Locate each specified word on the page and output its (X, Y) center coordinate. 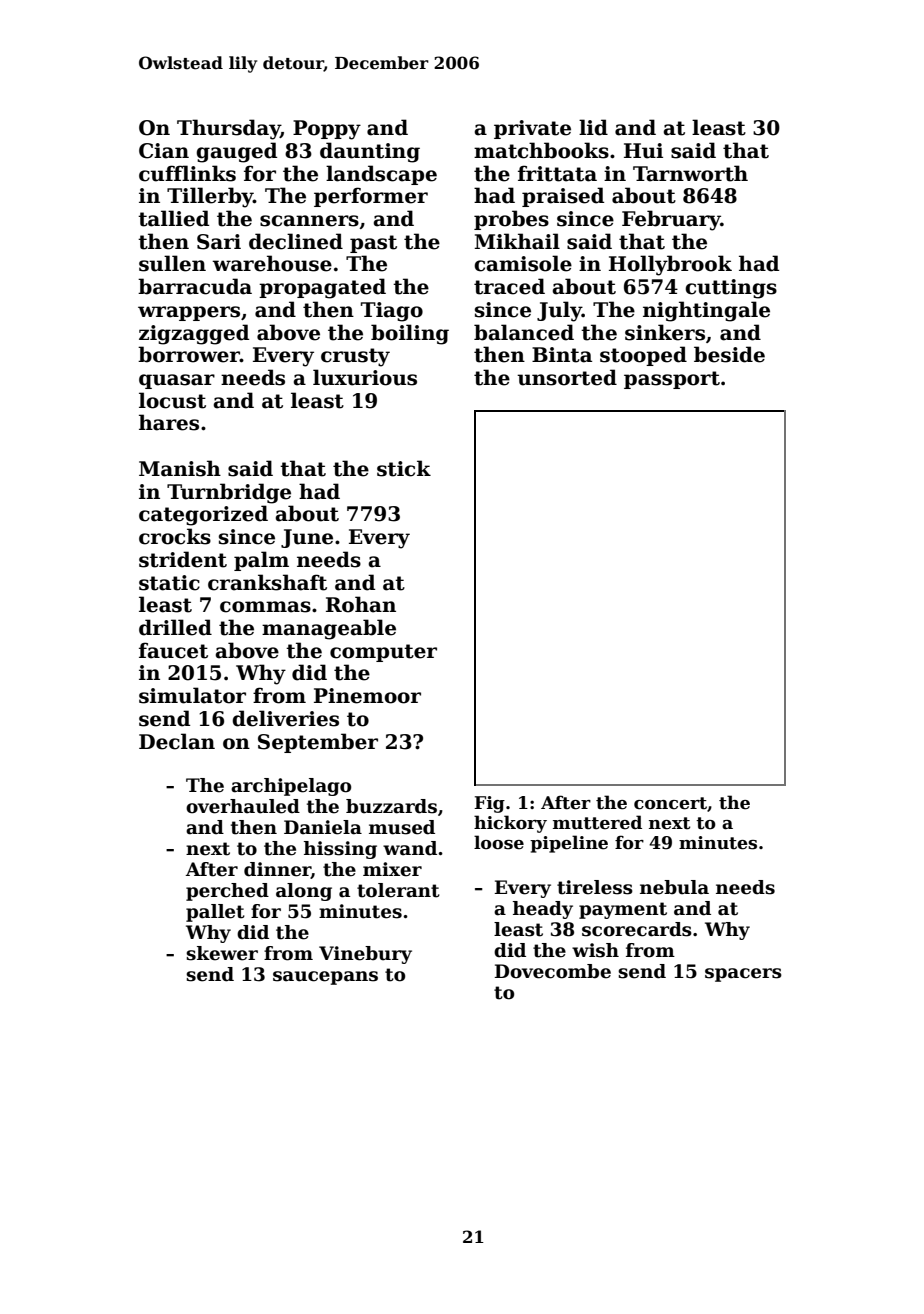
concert (670, 803)
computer (383, 653)
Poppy (327, 130)
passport (672, 380)
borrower (189, 354)
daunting (370, 152)
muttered (597, 822)
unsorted (567, 377)
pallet (215, 913)
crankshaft (267, 582)
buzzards (391, 806)
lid (593, 127)
